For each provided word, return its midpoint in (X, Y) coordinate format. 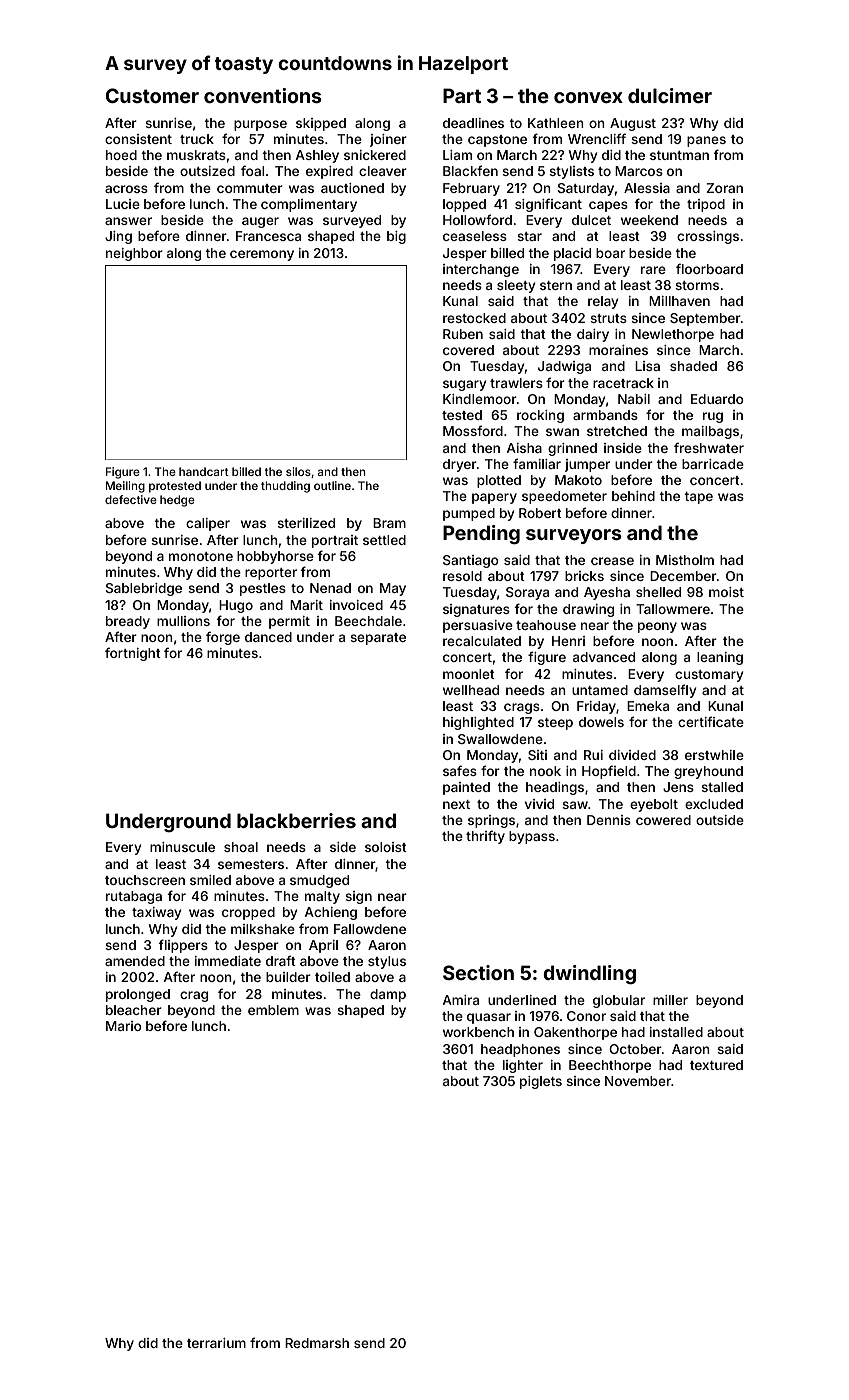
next (456, 804)
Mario (124, 1026)
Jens (678, 787)
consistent (138, 139)
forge (223, 638)
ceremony (262, 255)
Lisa (647, 366)
